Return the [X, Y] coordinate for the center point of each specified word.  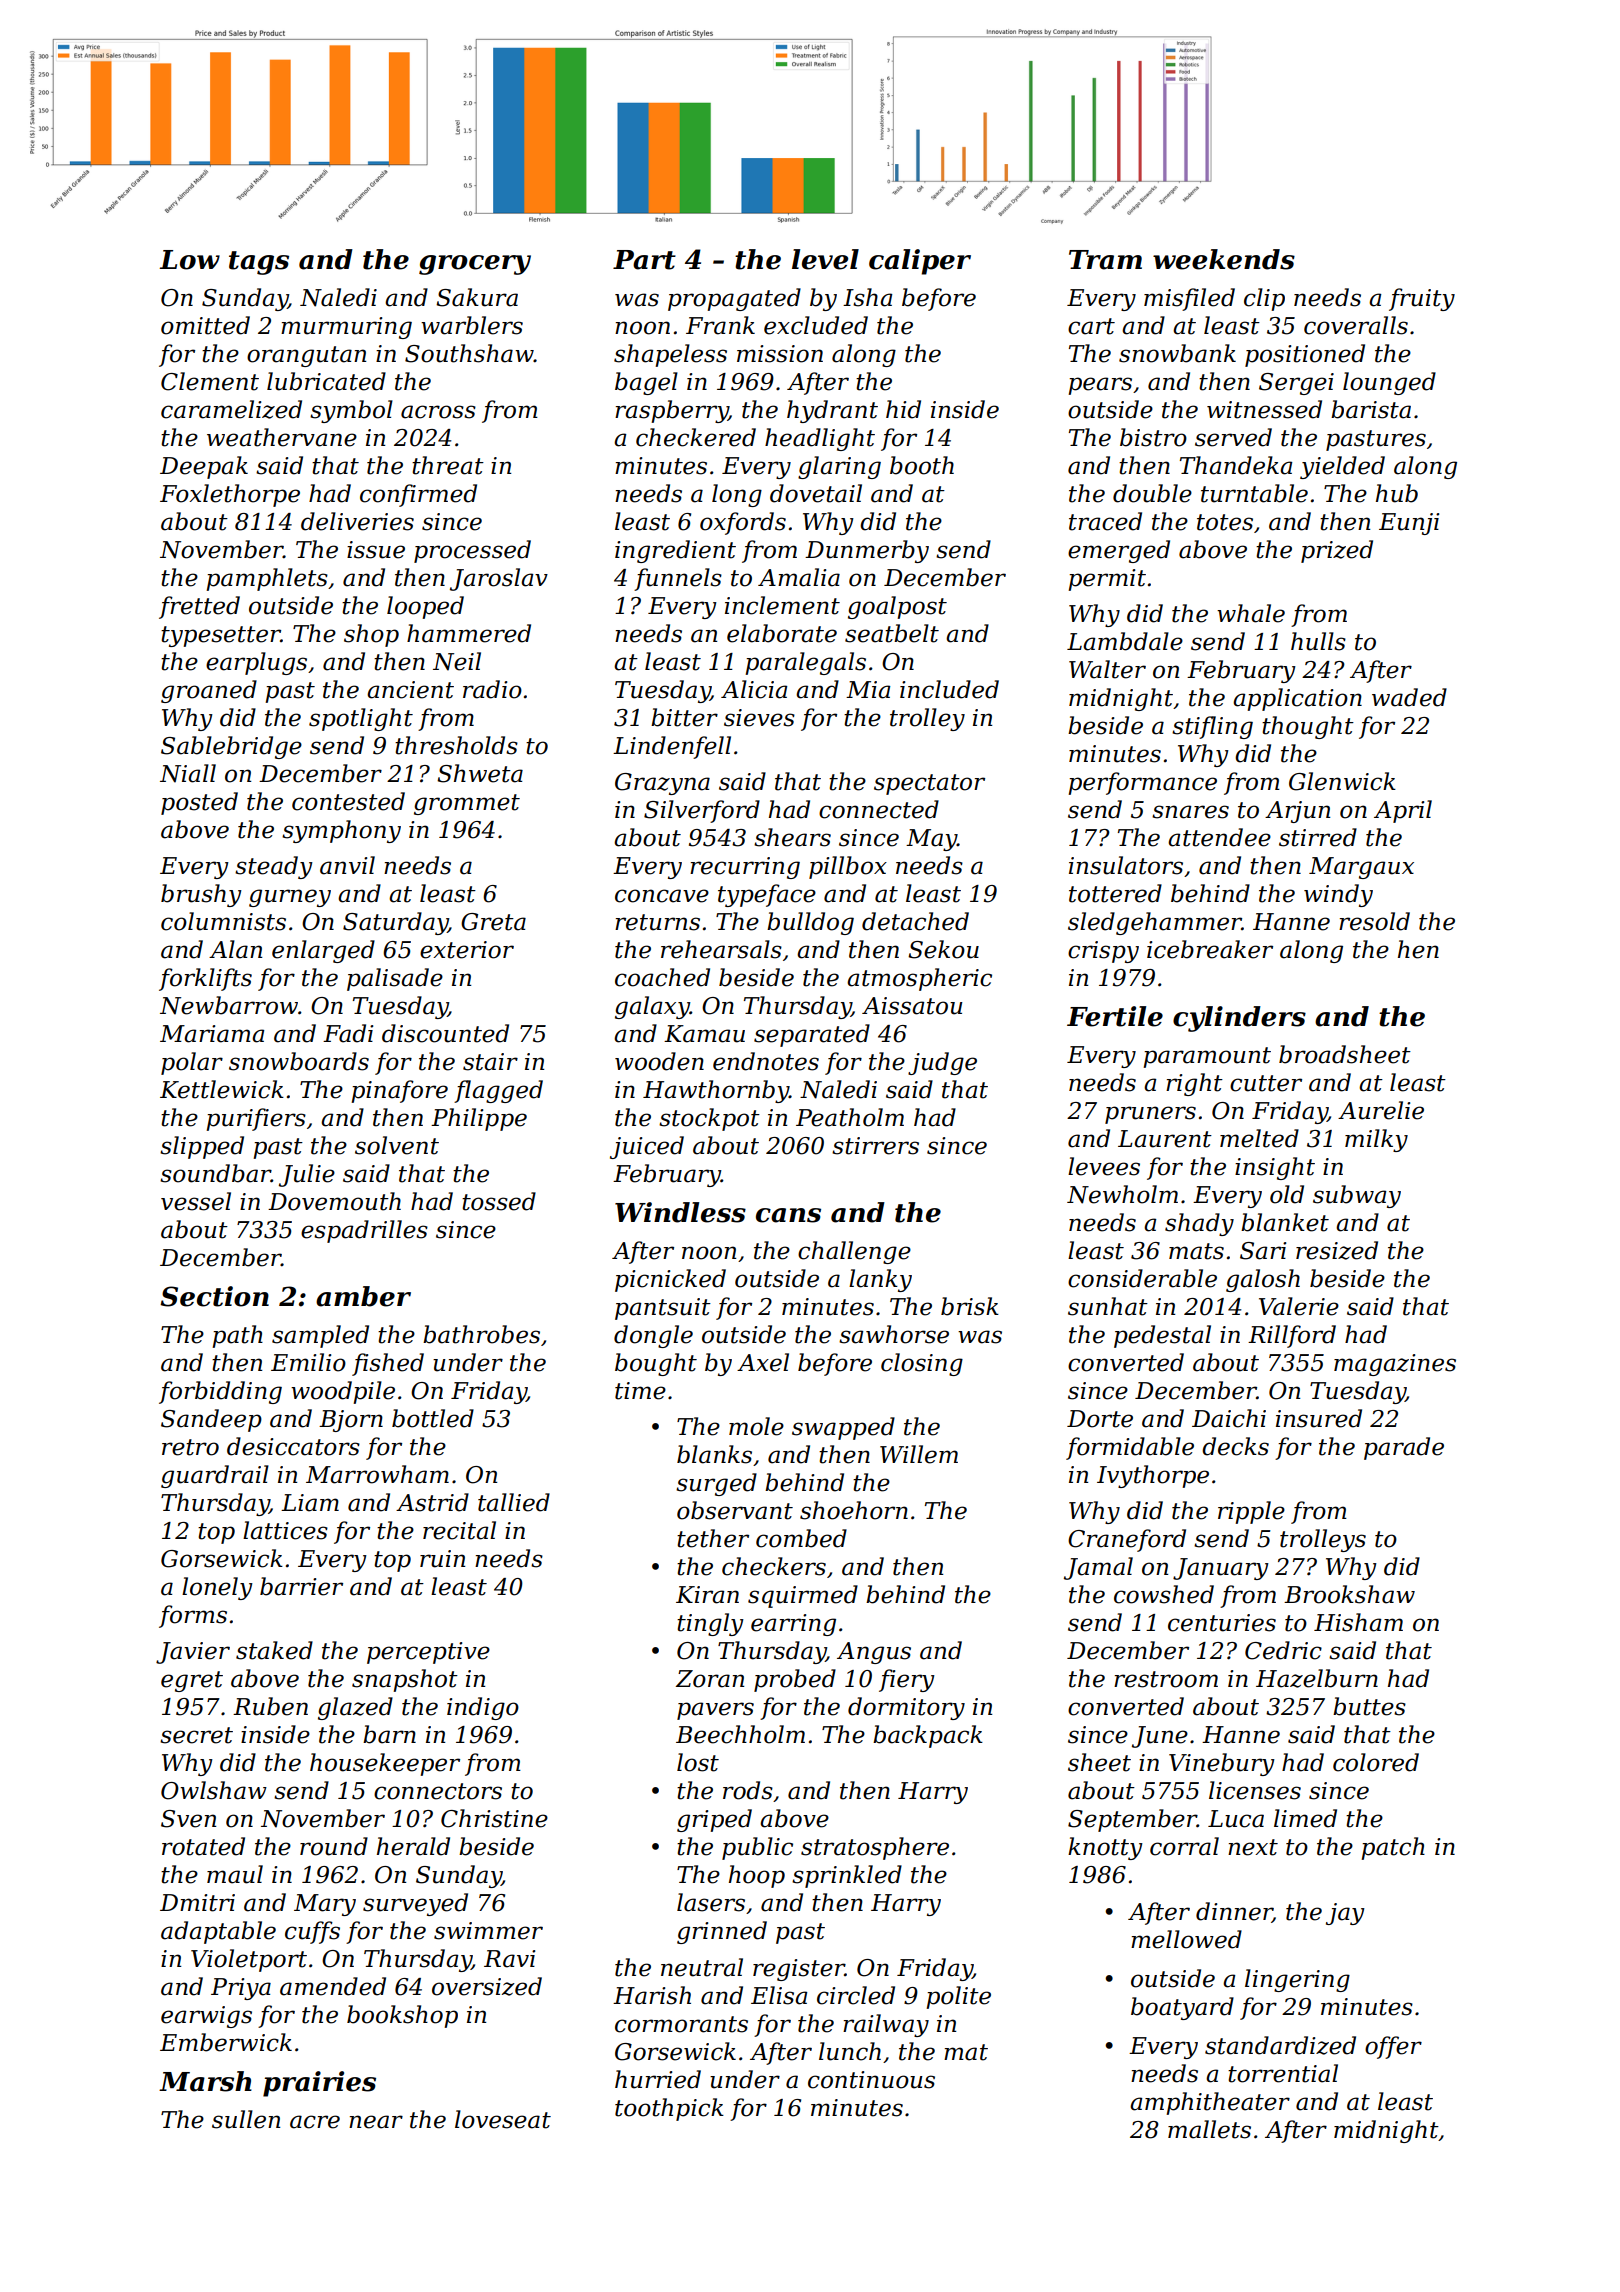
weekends [1224, 259]
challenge [854, 1252]
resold [1374, 921]
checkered [696, 437]
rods [748, 1790]
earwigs [206, 2017]
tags [259, 263]
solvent [397, 1145]
